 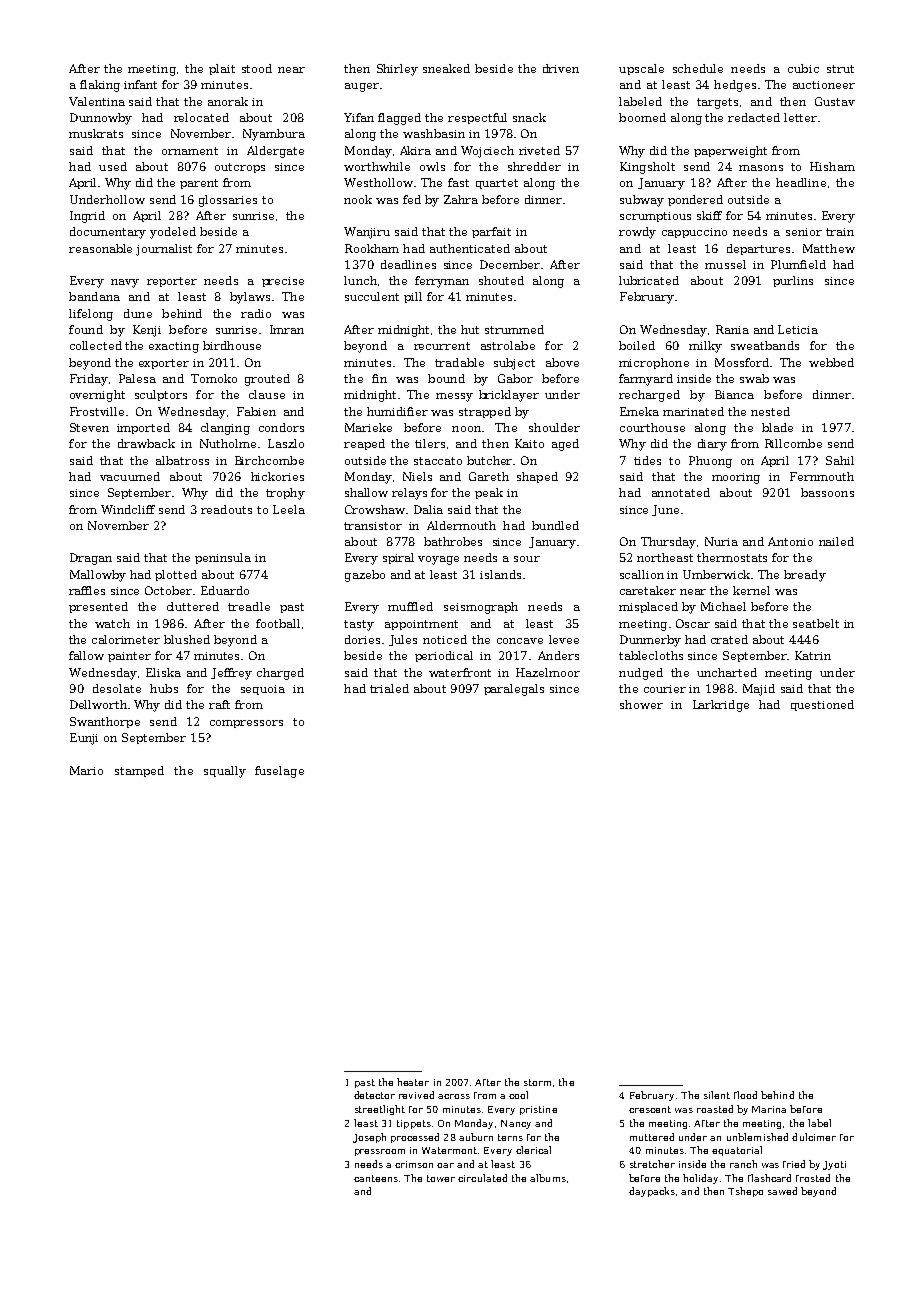 I want to click on schedule, so click(x=698, y=68).
